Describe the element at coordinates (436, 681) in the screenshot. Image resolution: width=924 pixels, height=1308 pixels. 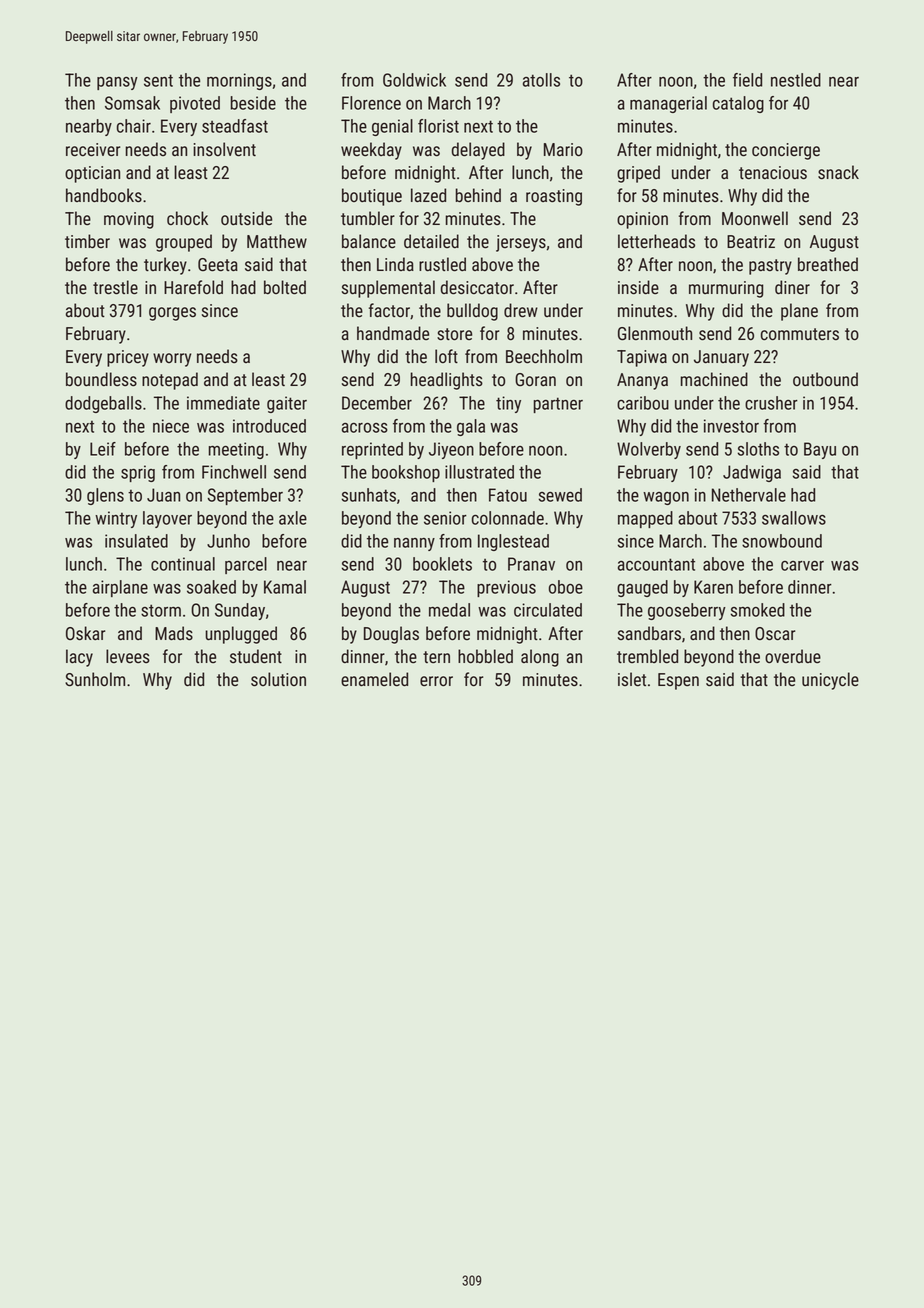
I see `error` at that location.
